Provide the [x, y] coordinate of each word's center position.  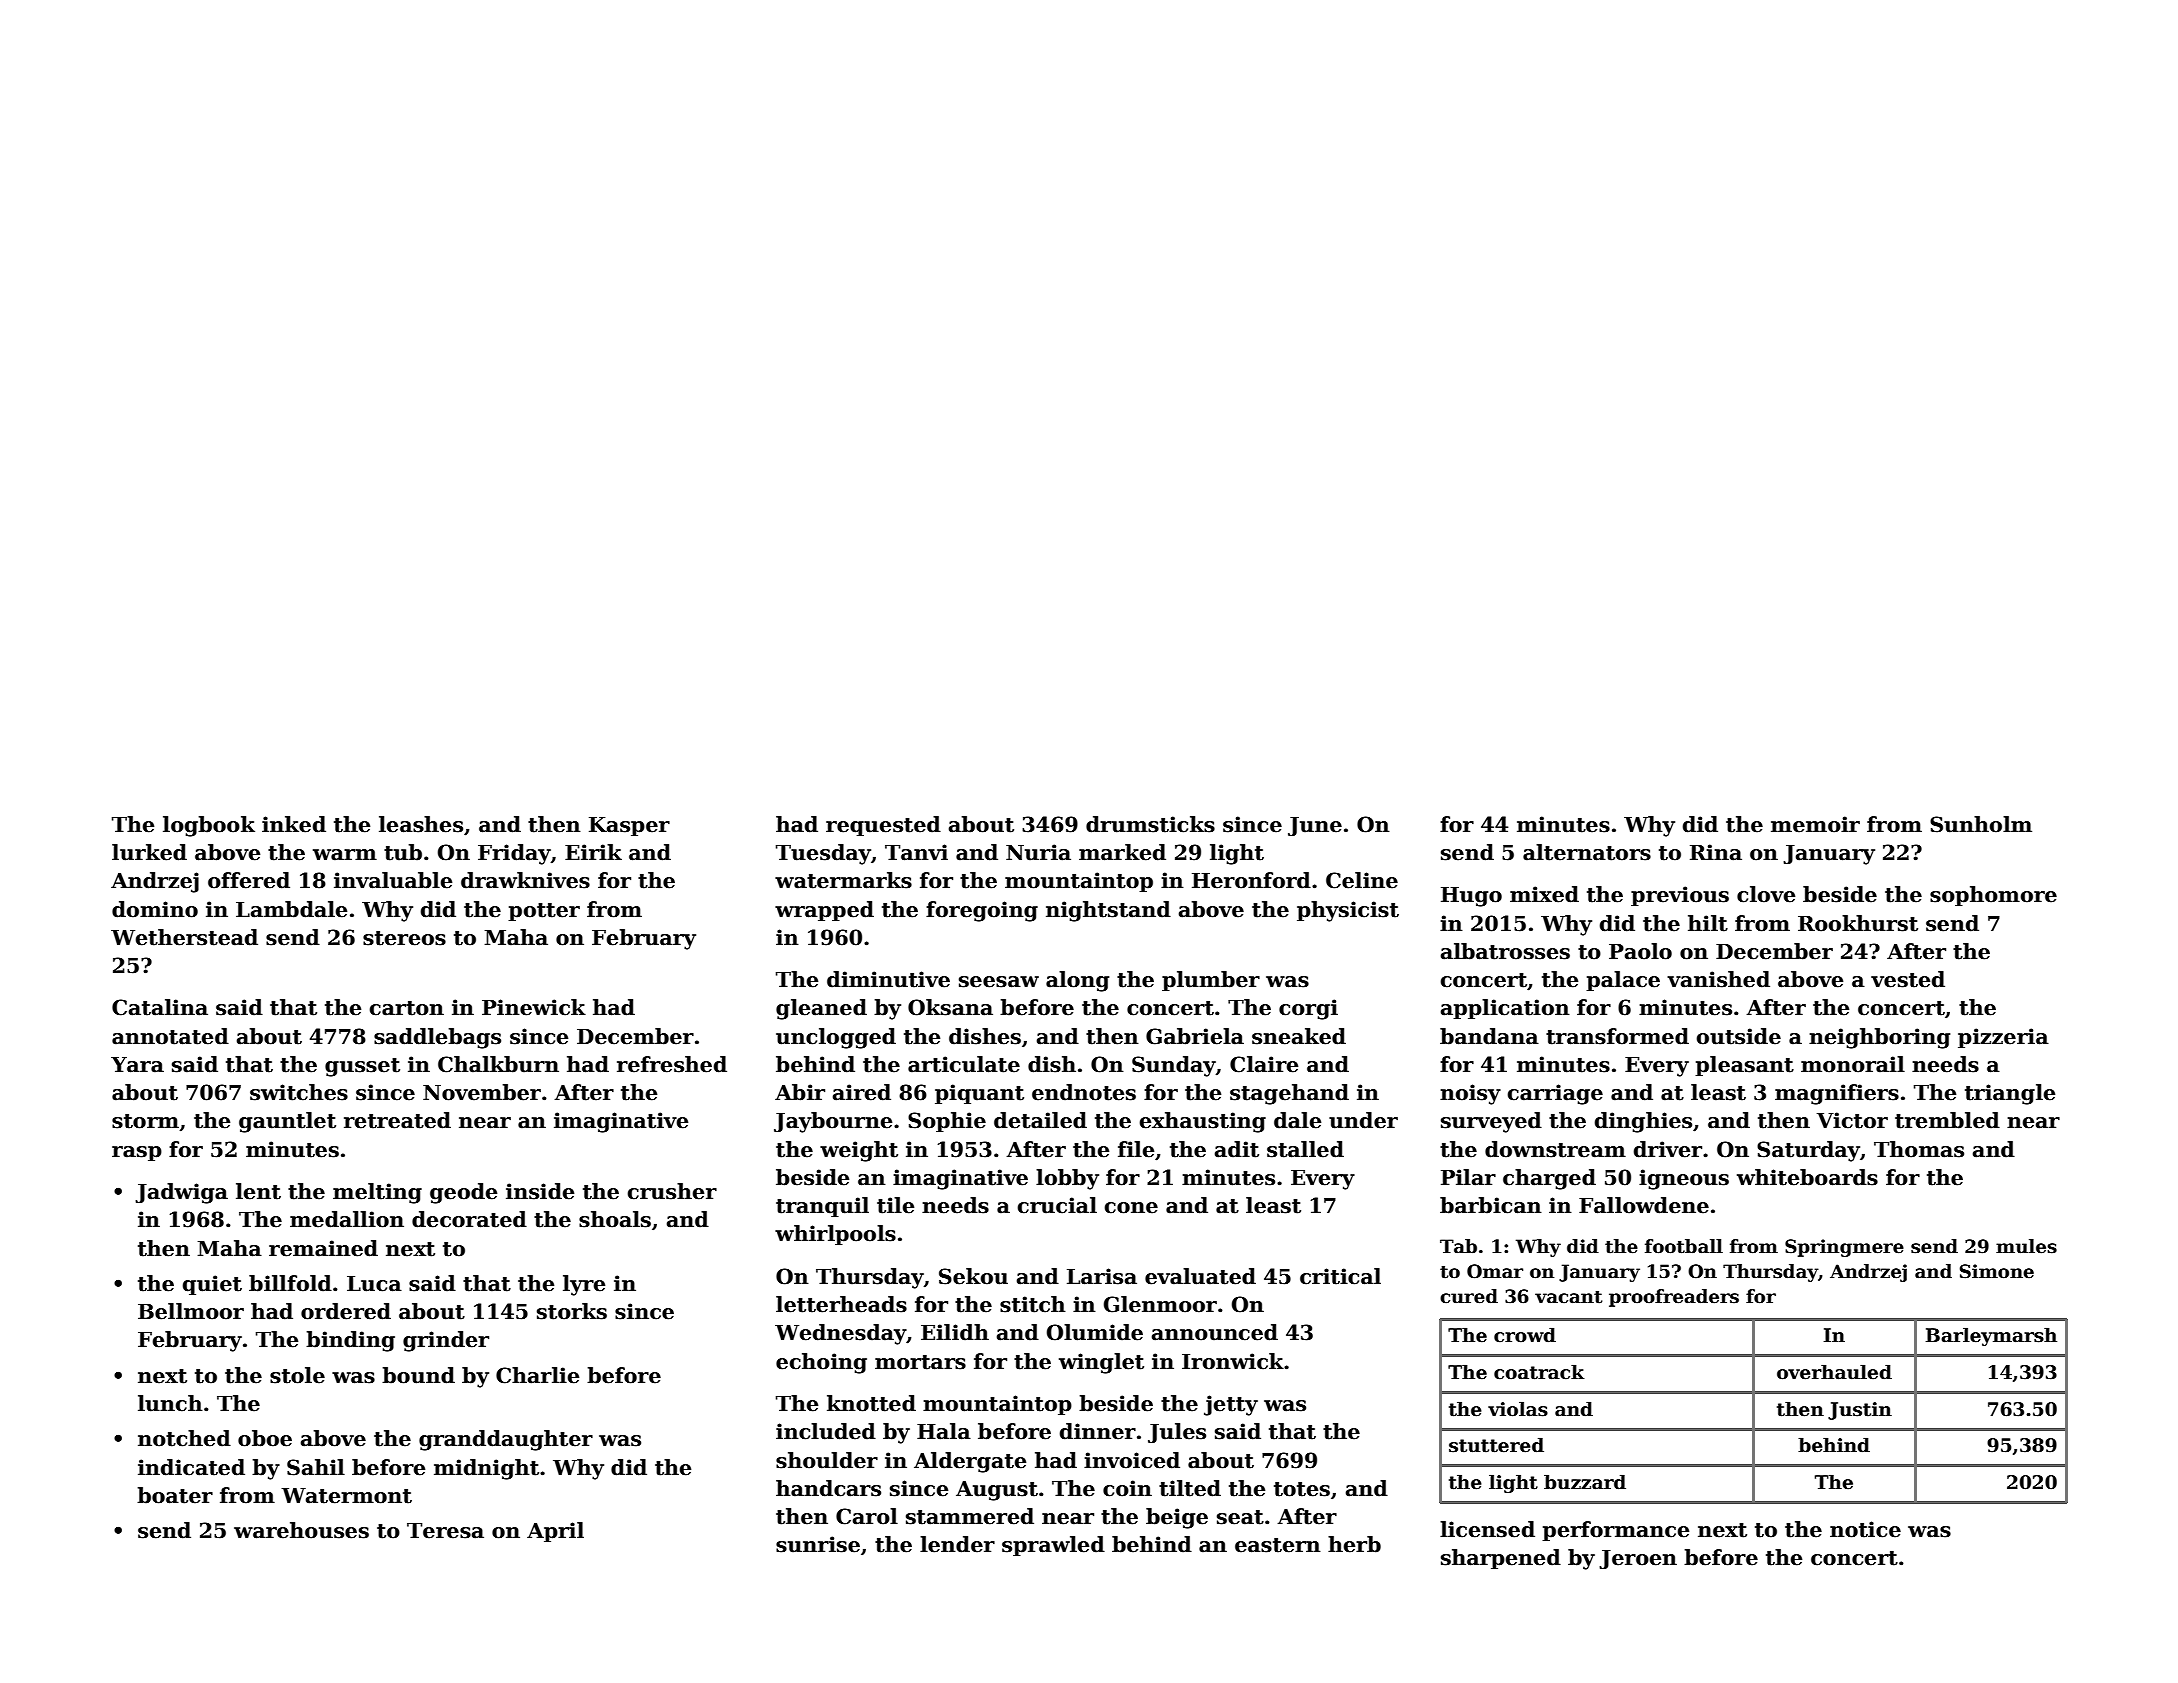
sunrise [818, 1544]
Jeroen [1638, 1559]
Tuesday [823, 854]
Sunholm [1981, 824]
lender [957, 1544]
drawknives [525, 880]
